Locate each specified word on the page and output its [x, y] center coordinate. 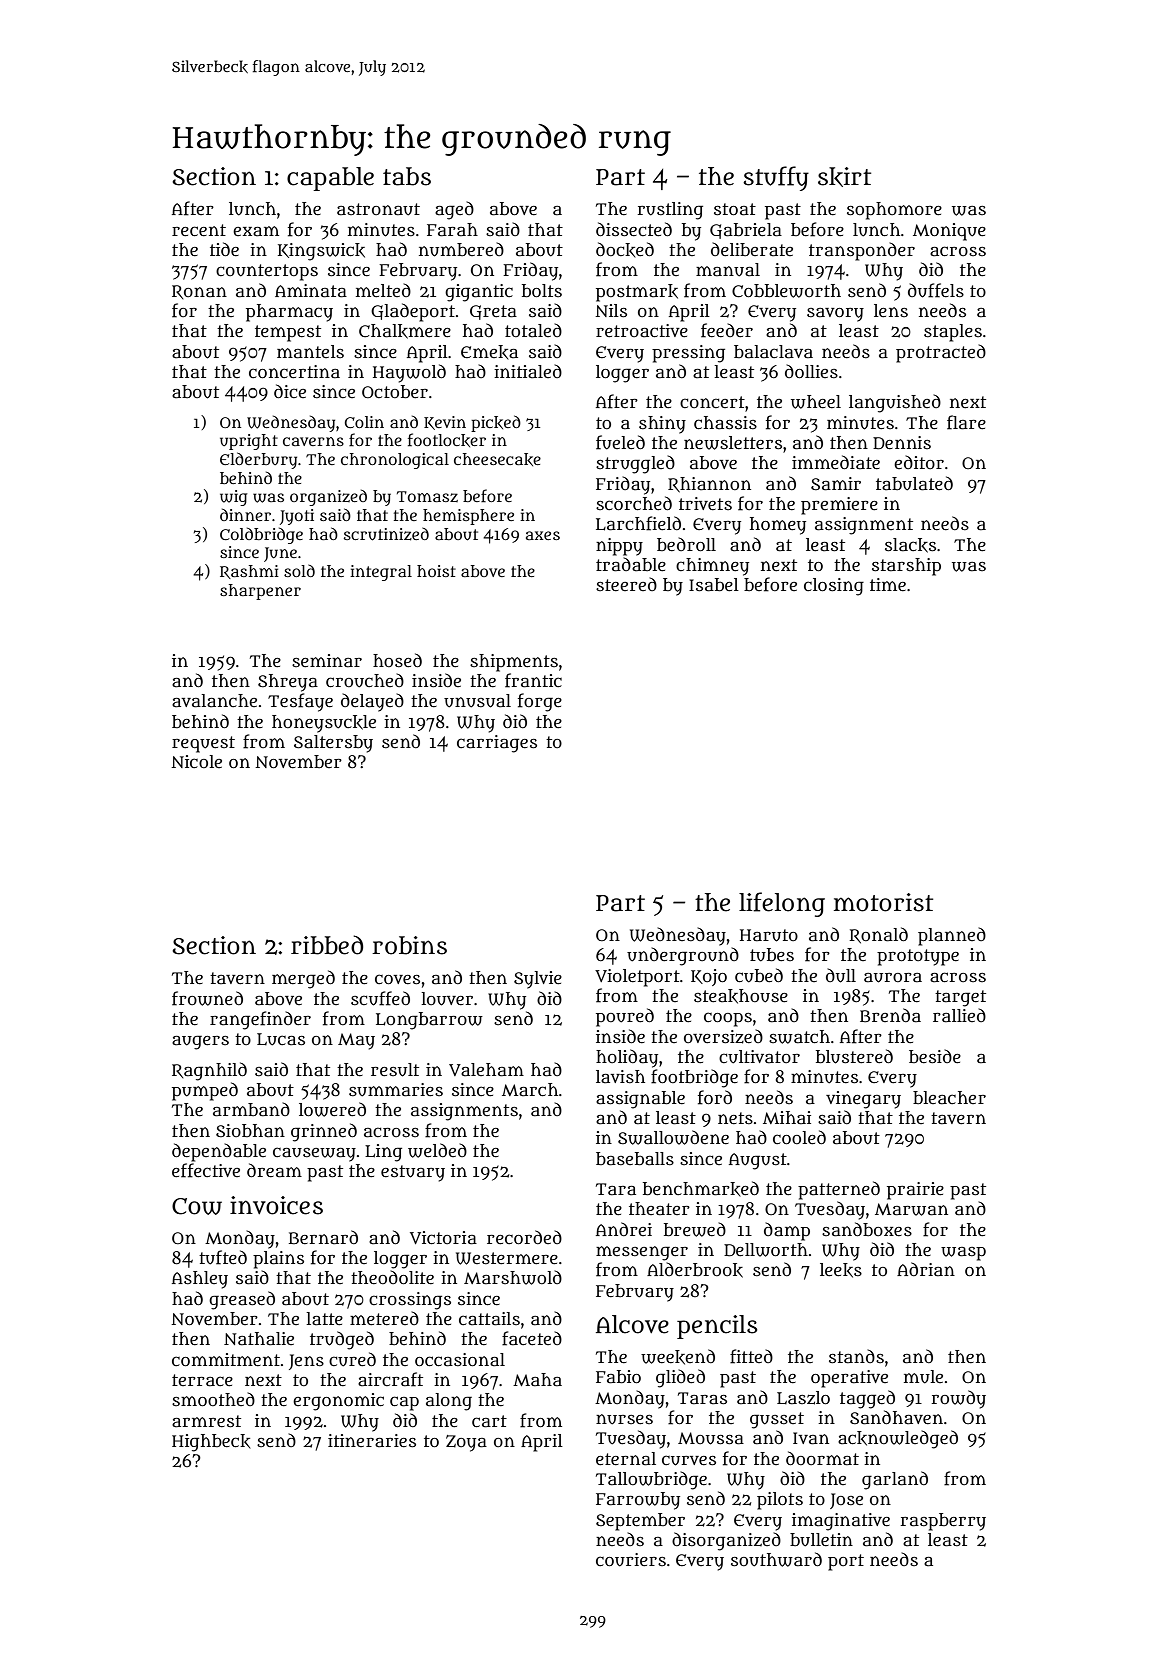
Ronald [878, 935]
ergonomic [338, 1402]
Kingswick [321, 252]
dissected [634, 229]
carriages [497, 744]
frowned [207, 998]
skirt [844, 177]
